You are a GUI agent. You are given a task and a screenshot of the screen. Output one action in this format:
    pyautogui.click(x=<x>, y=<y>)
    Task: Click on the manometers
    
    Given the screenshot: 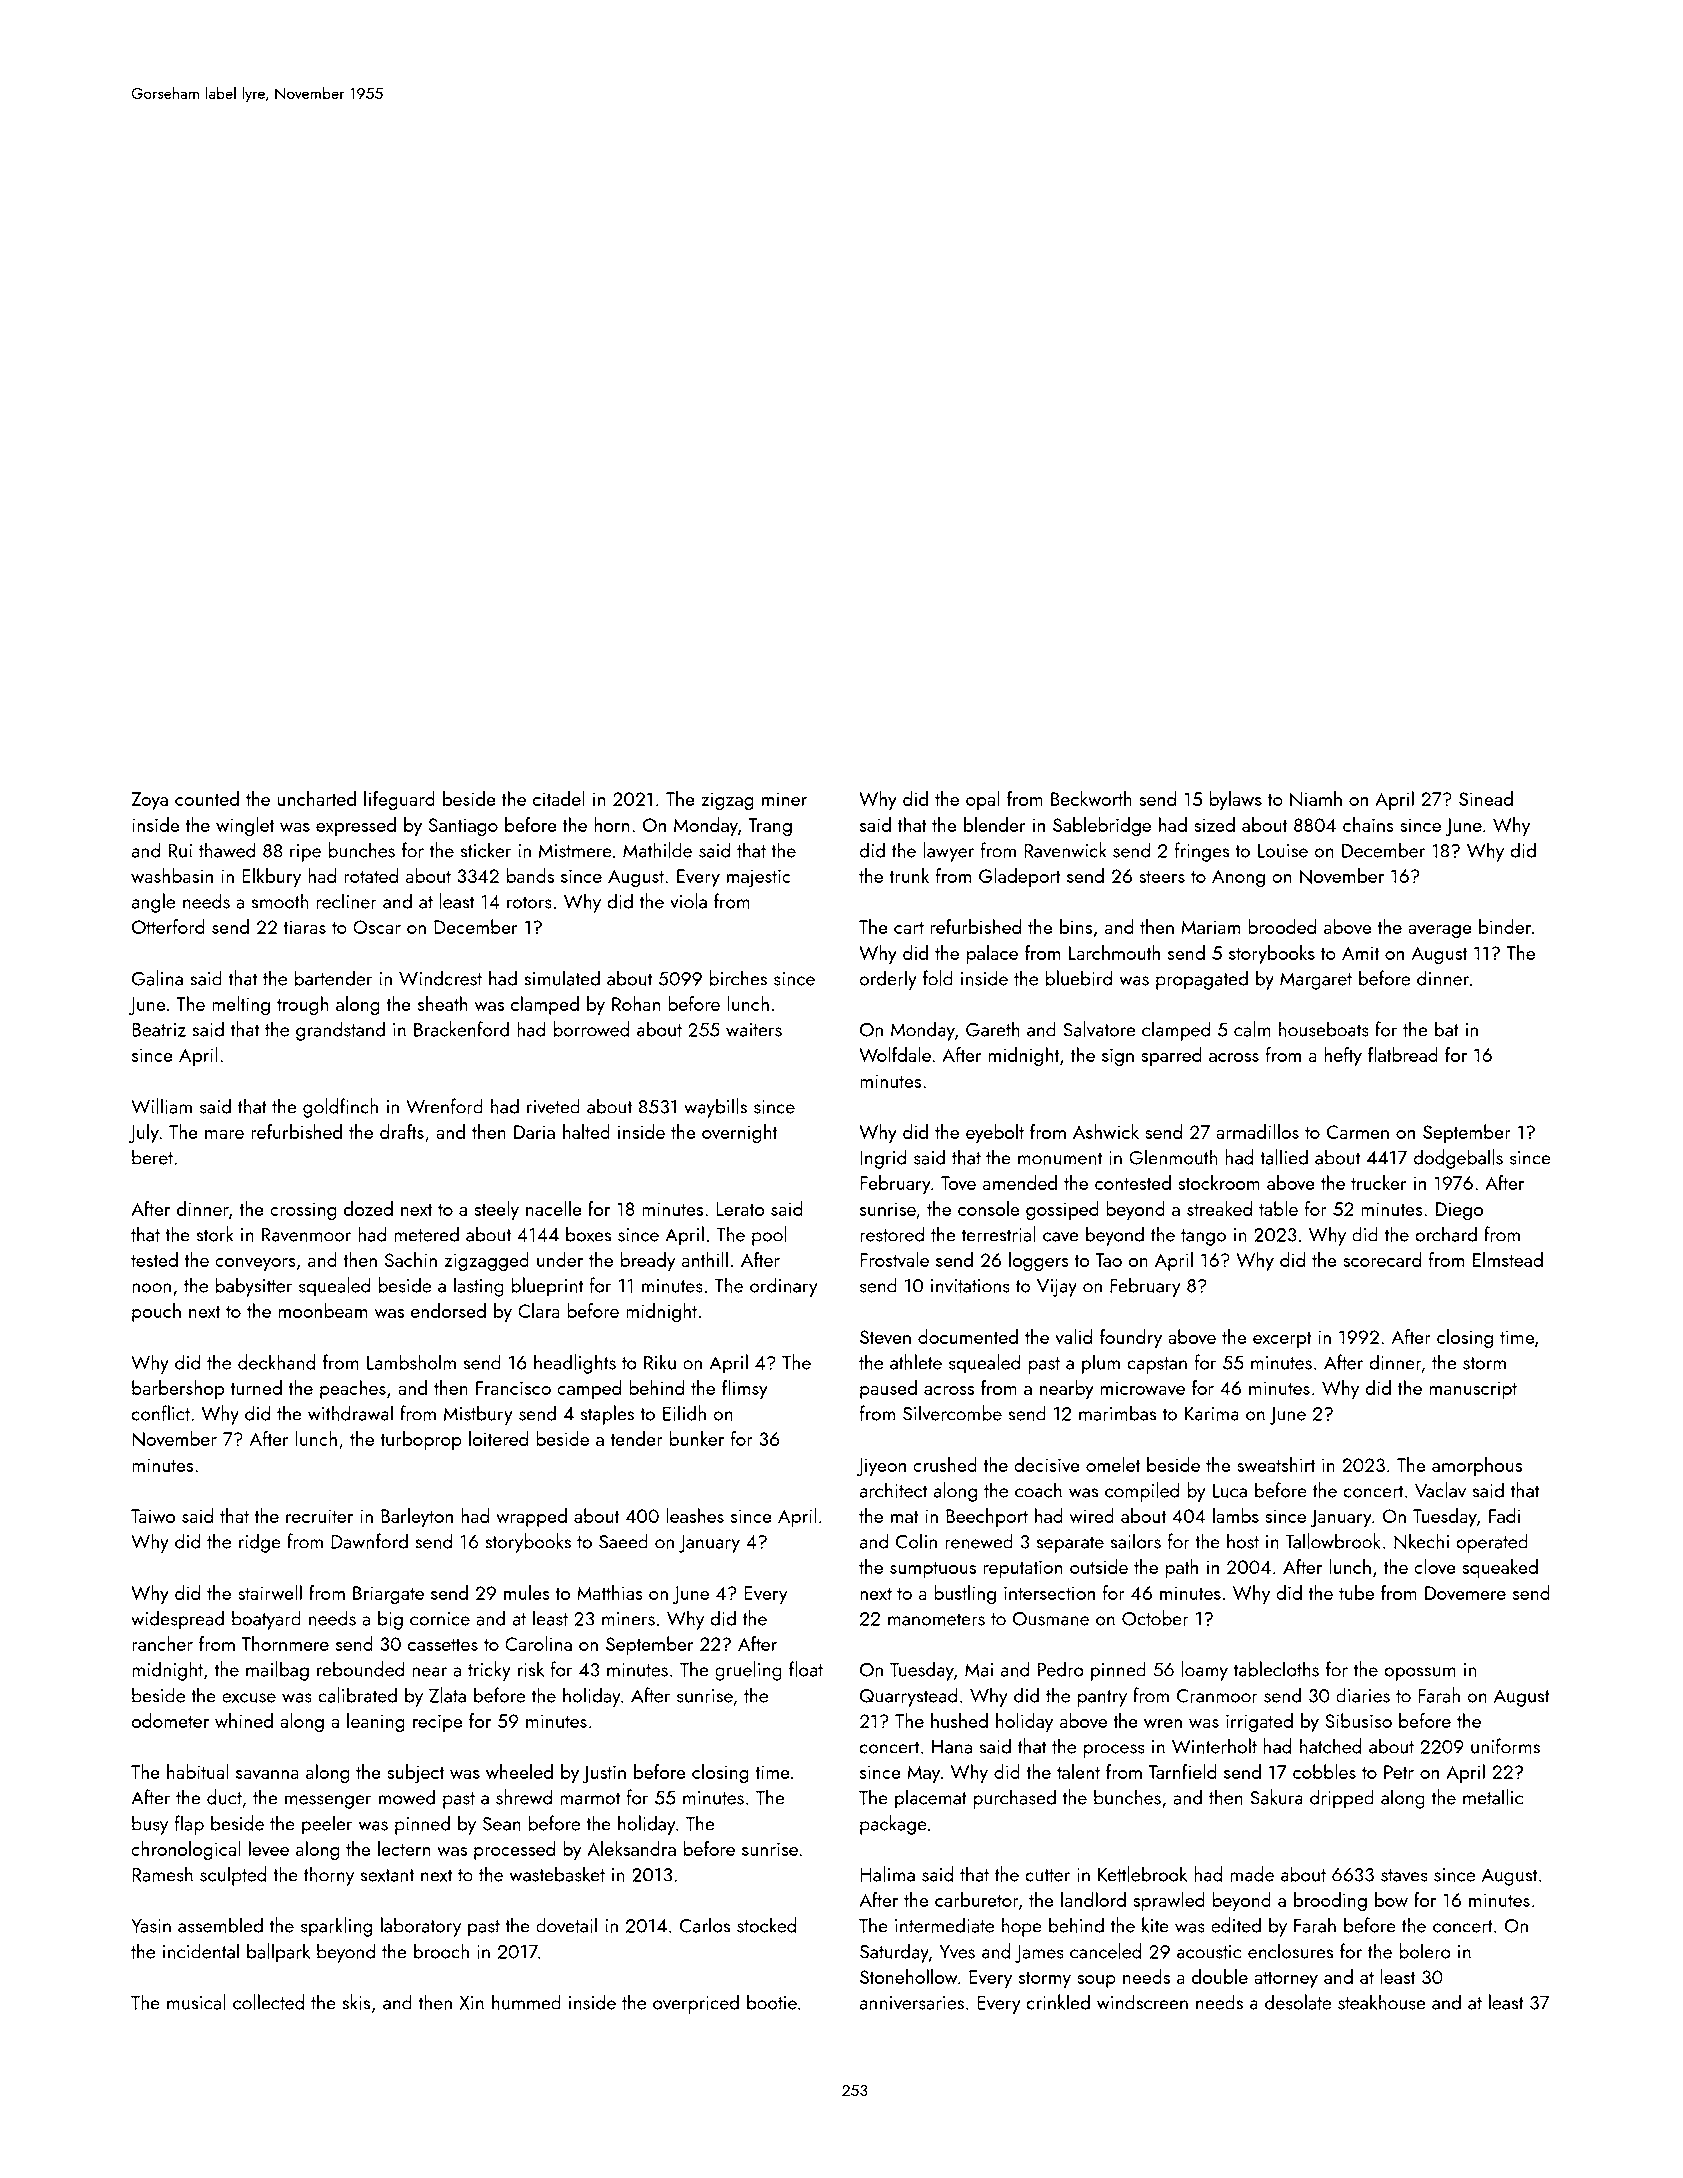 What is the action you would take?
    pyautogui.click(x=936, y=1619)
